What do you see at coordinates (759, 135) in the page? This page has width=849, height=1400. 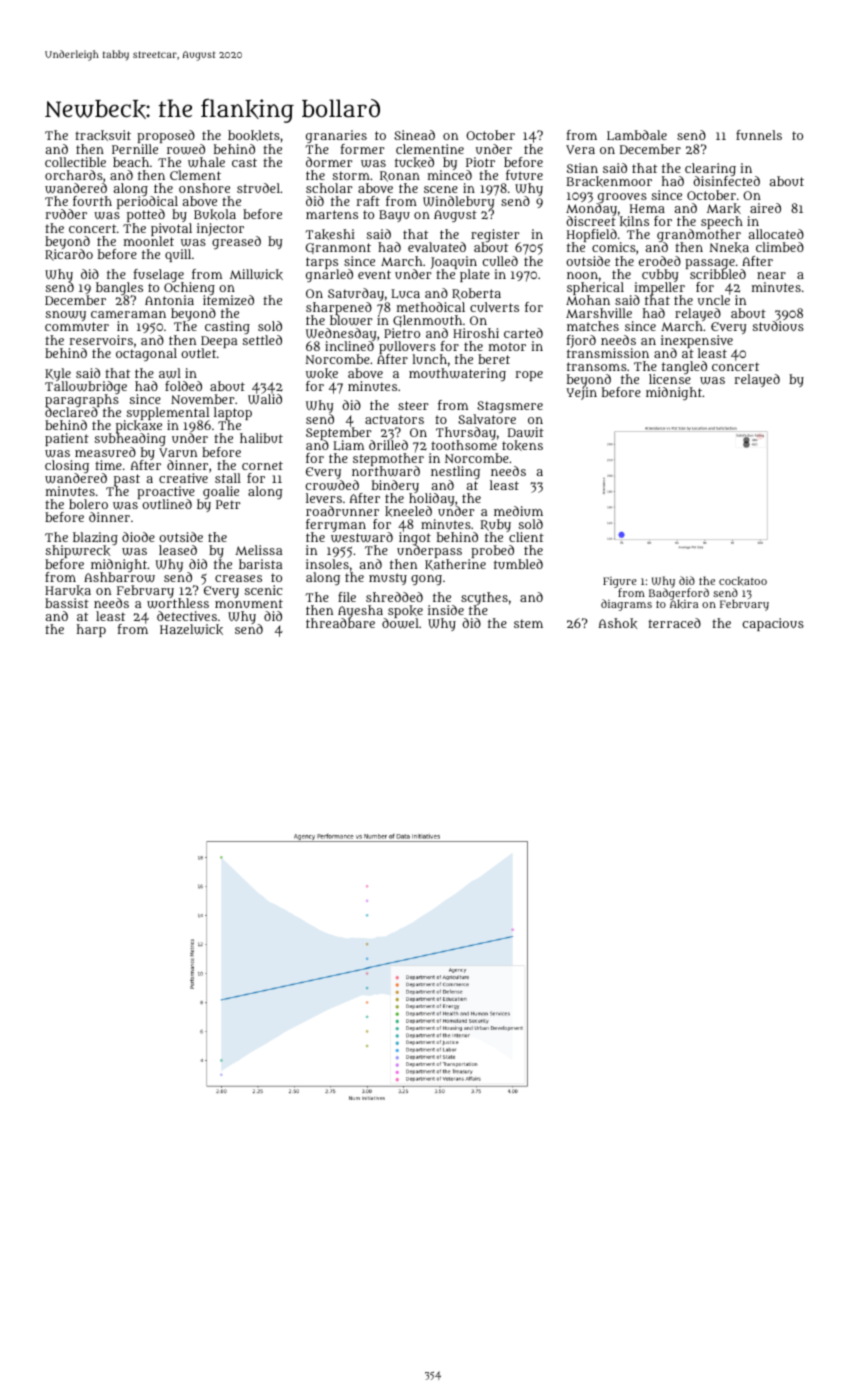 I see `funnels` at bounding box center [759, 135].
